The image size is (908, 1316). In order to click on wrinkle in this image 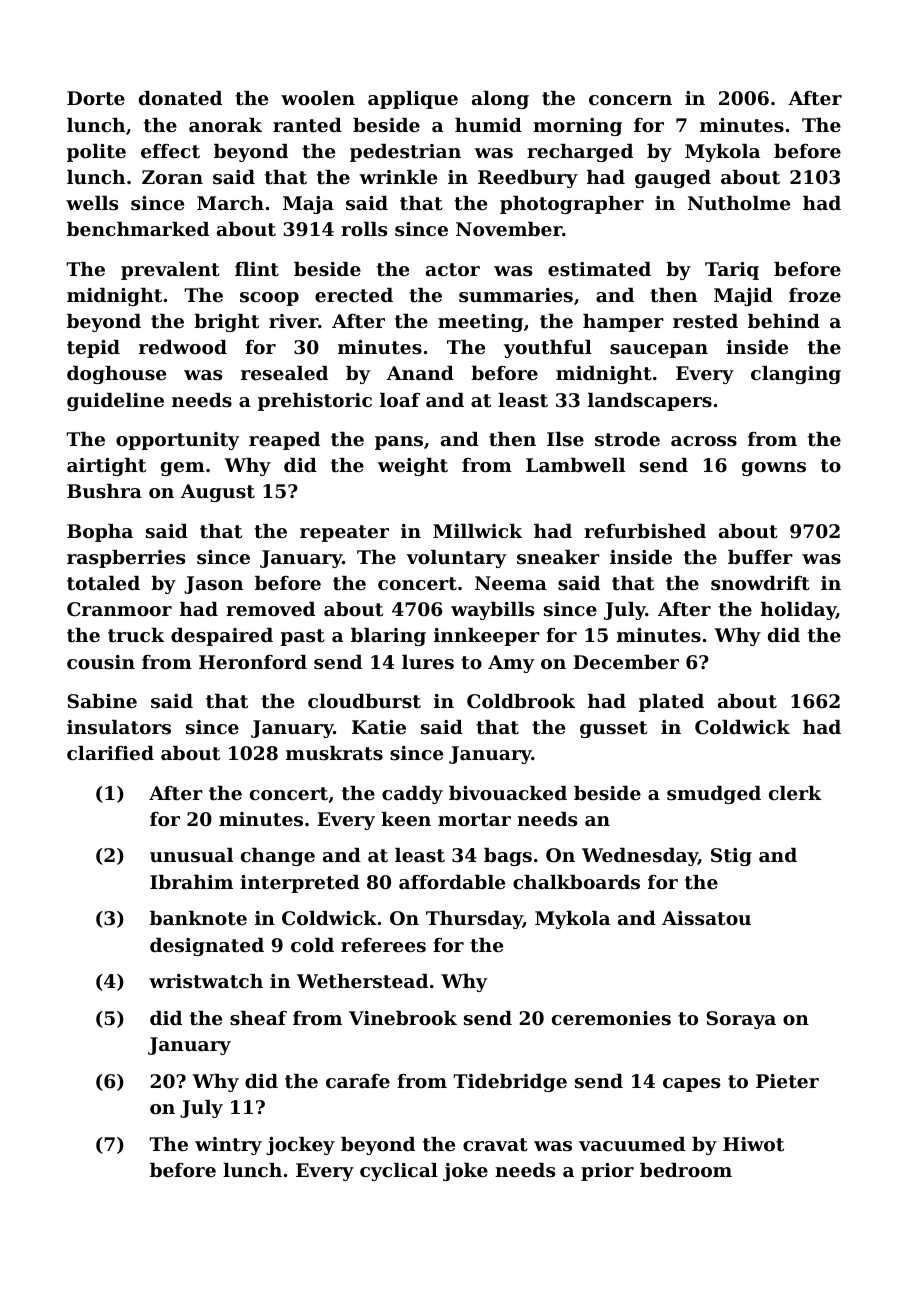, I will do `click(398, 177)`.
